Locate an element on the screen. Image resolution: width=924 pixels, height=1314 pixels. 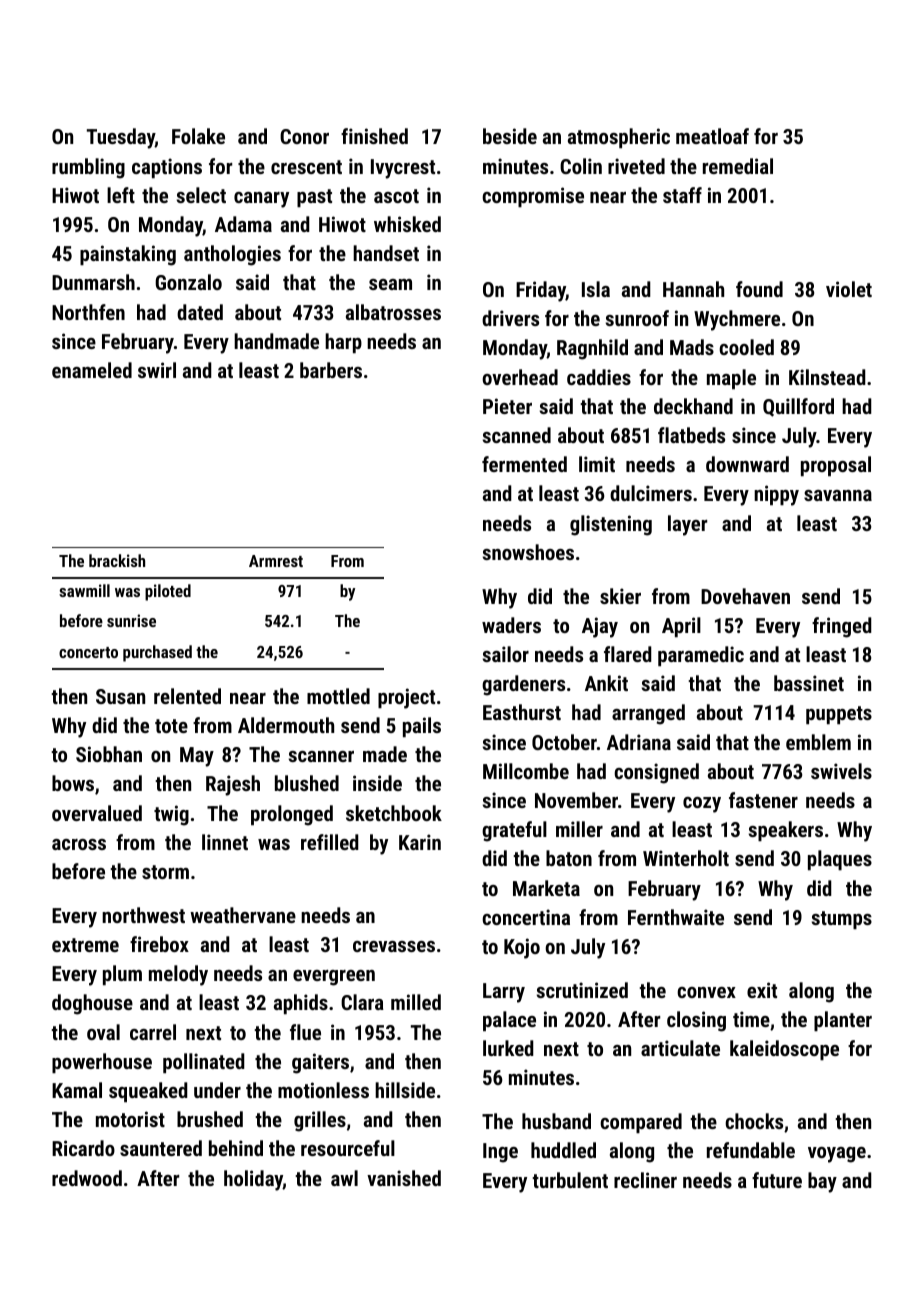
snowshoes is located at coordinates (528, 552).
